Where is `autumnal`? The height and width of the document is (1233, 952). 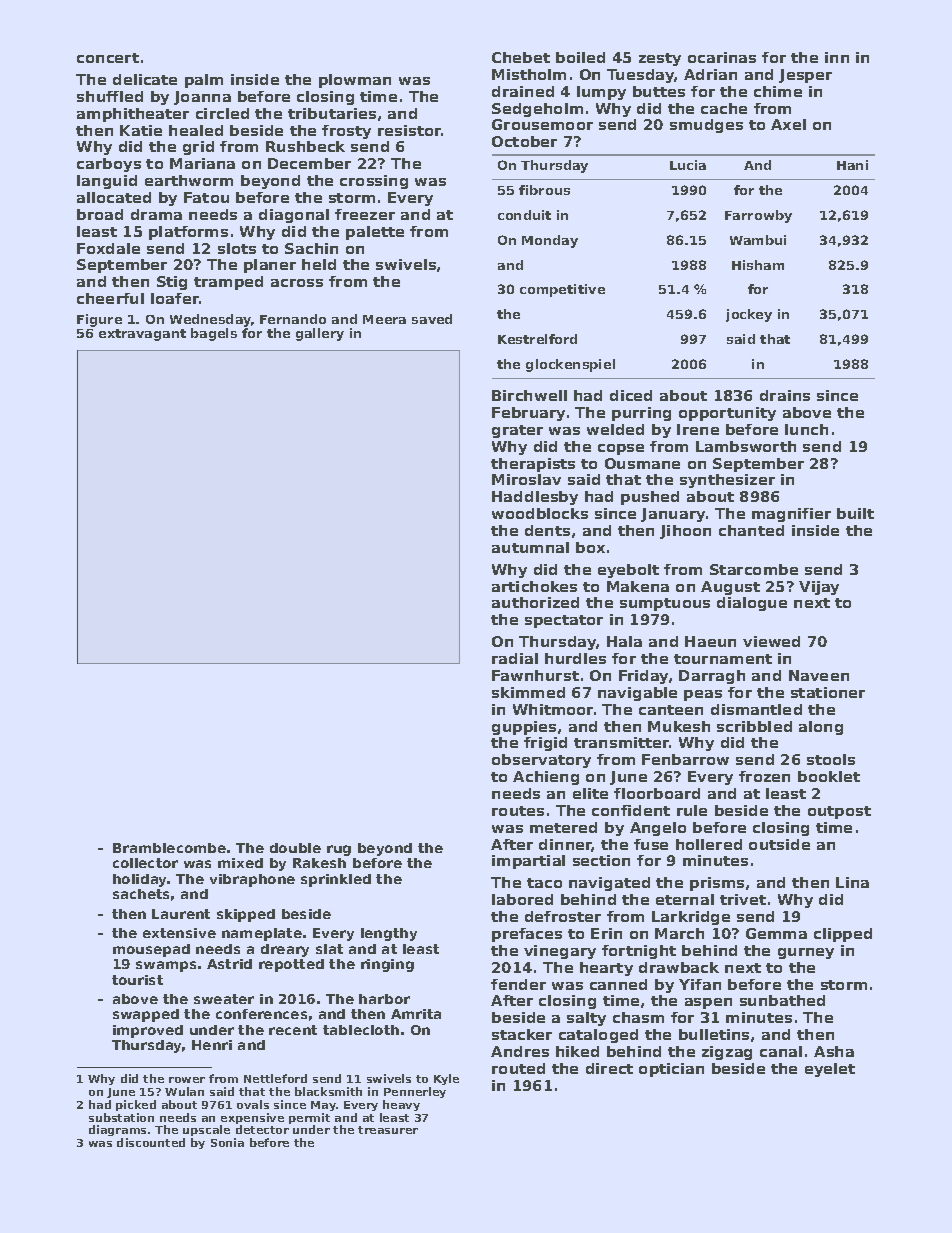 autumnal is located at coordinates (530, 547).
